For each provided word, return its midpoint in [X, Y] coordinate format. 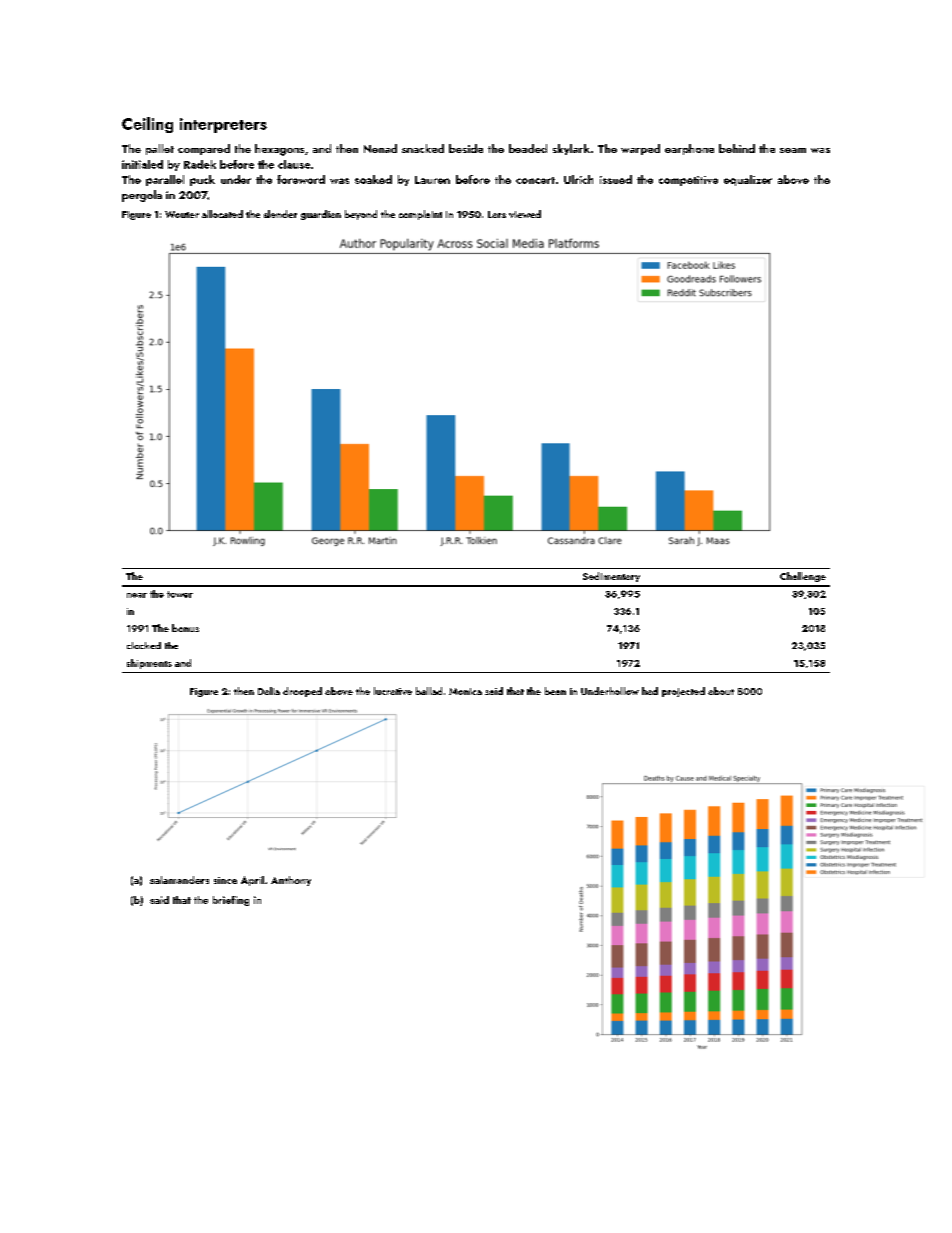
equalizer [748, 180]
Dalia [269, 691]
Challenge [803, 577]
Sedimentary [611, 577]
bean [555, 691]
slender [280, 214]
